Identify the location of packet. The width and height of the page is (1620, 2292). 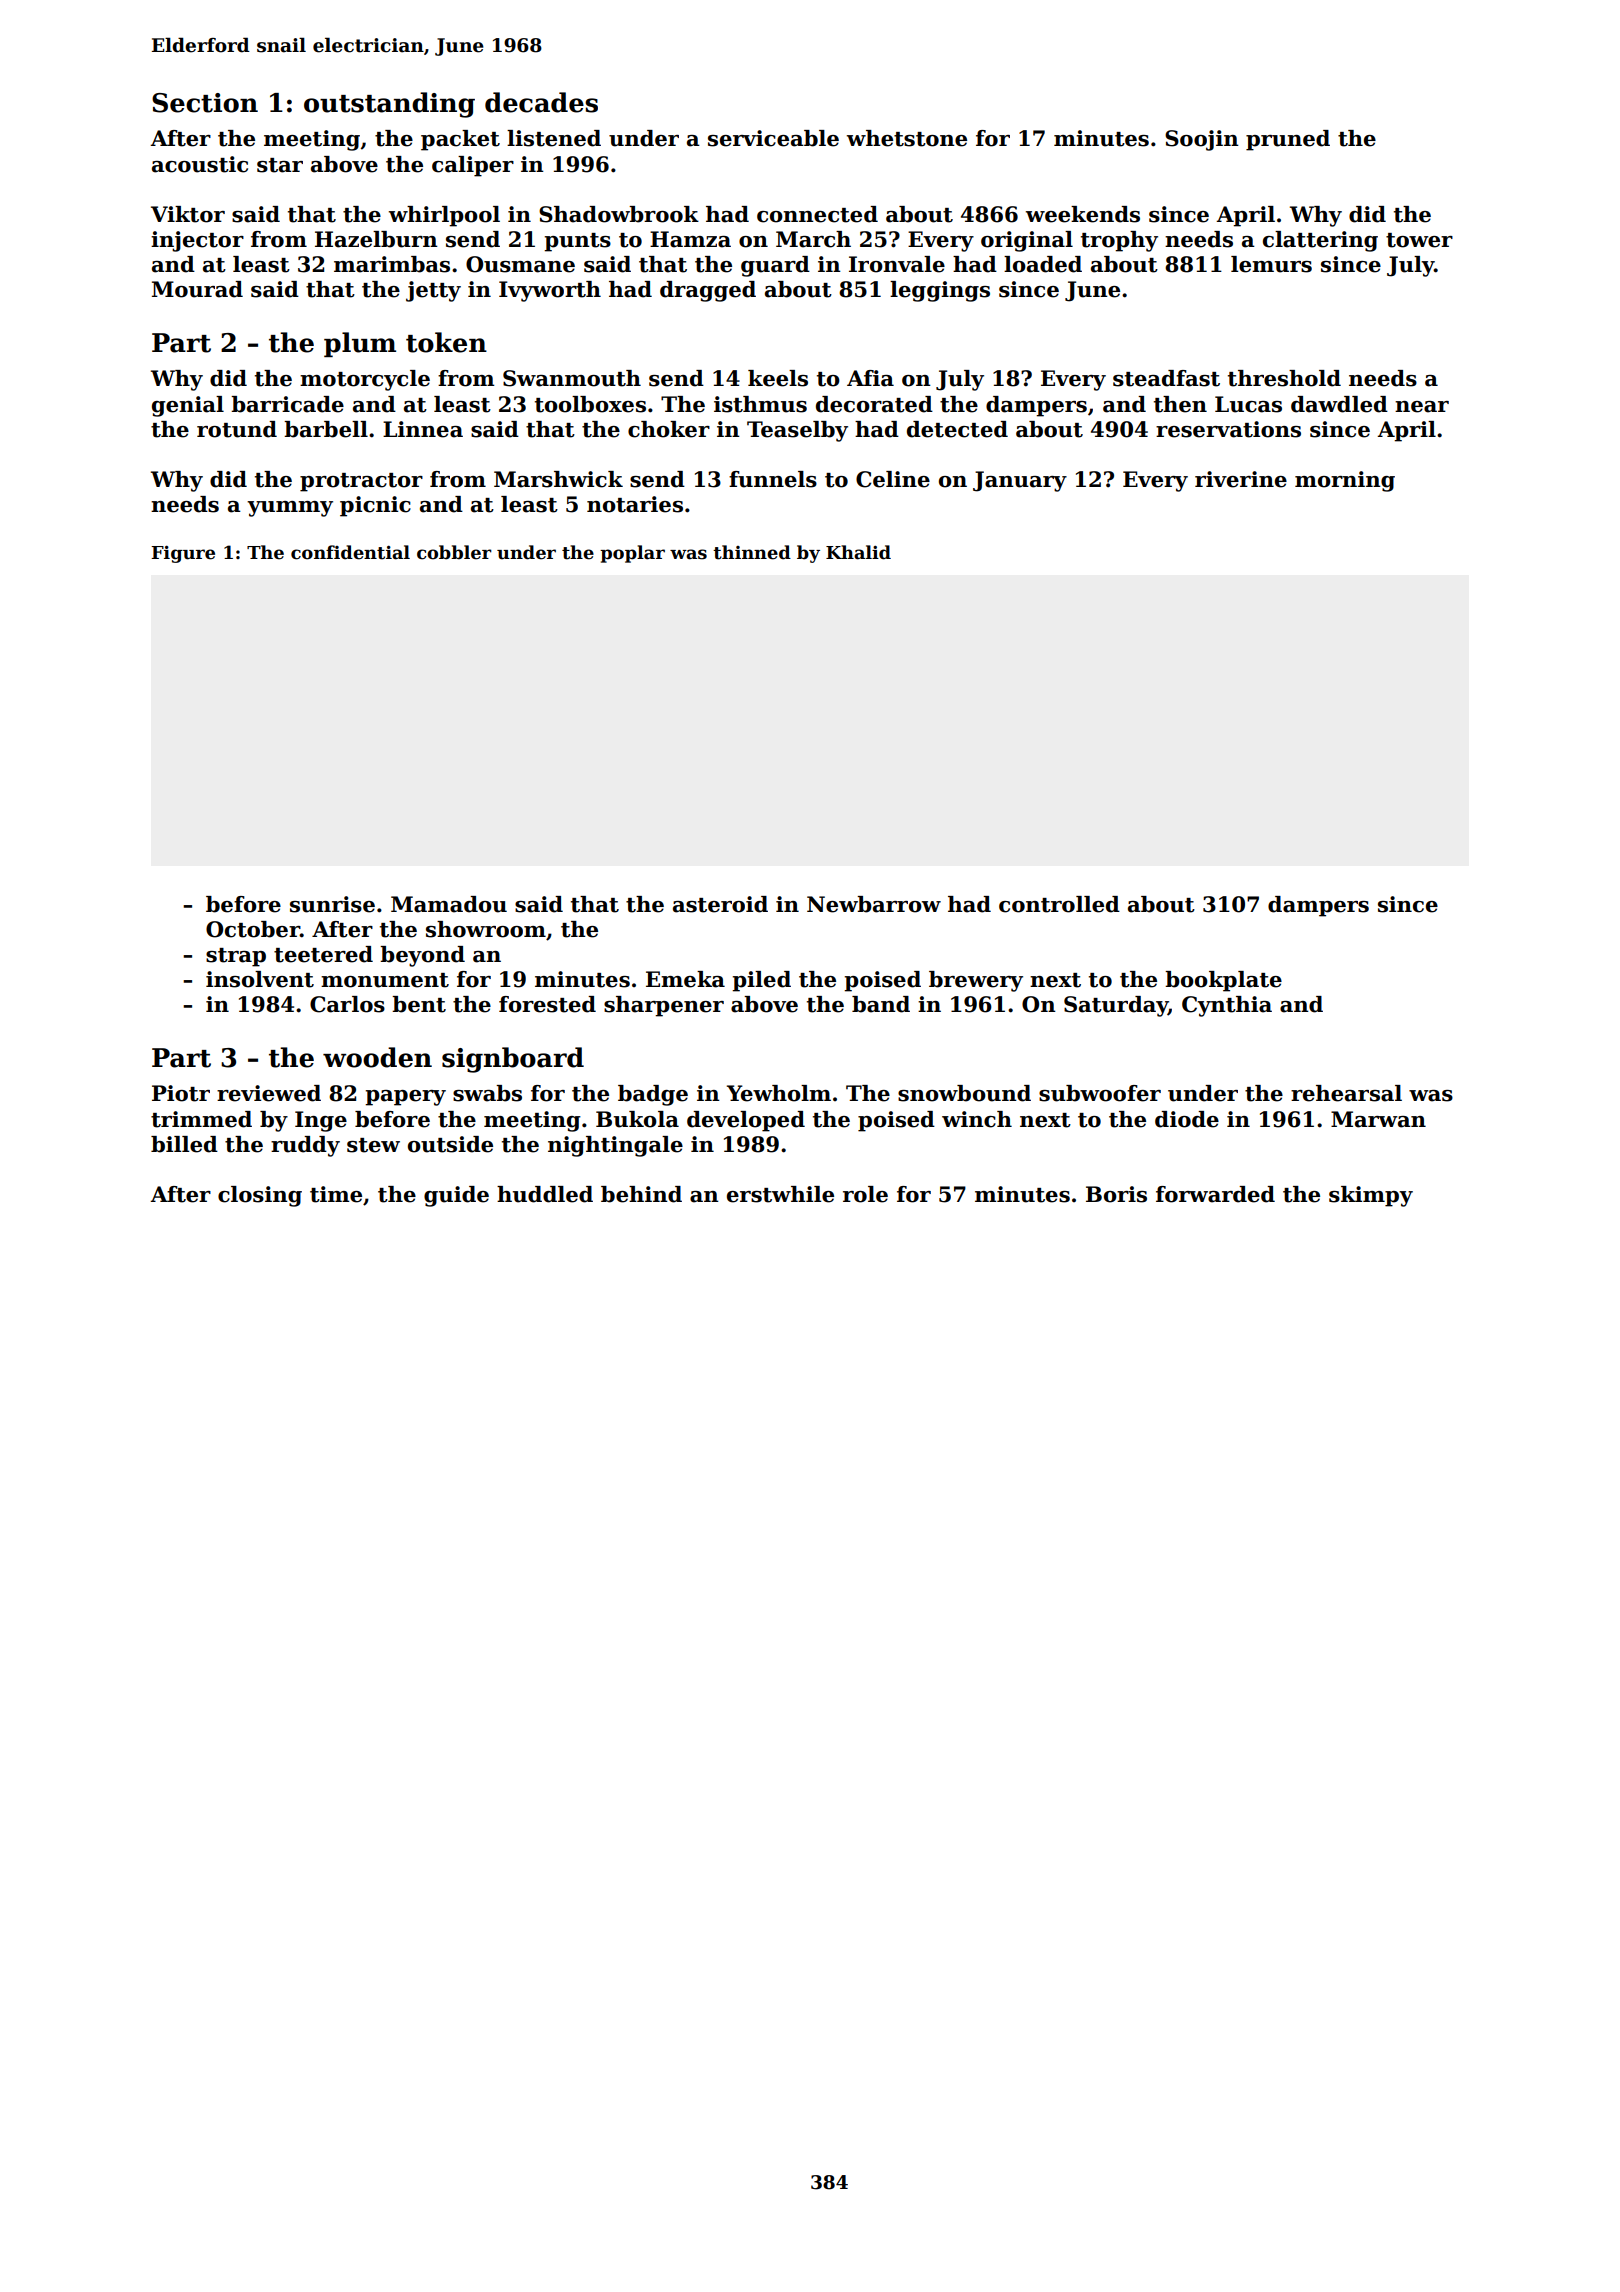
(460, 140).
